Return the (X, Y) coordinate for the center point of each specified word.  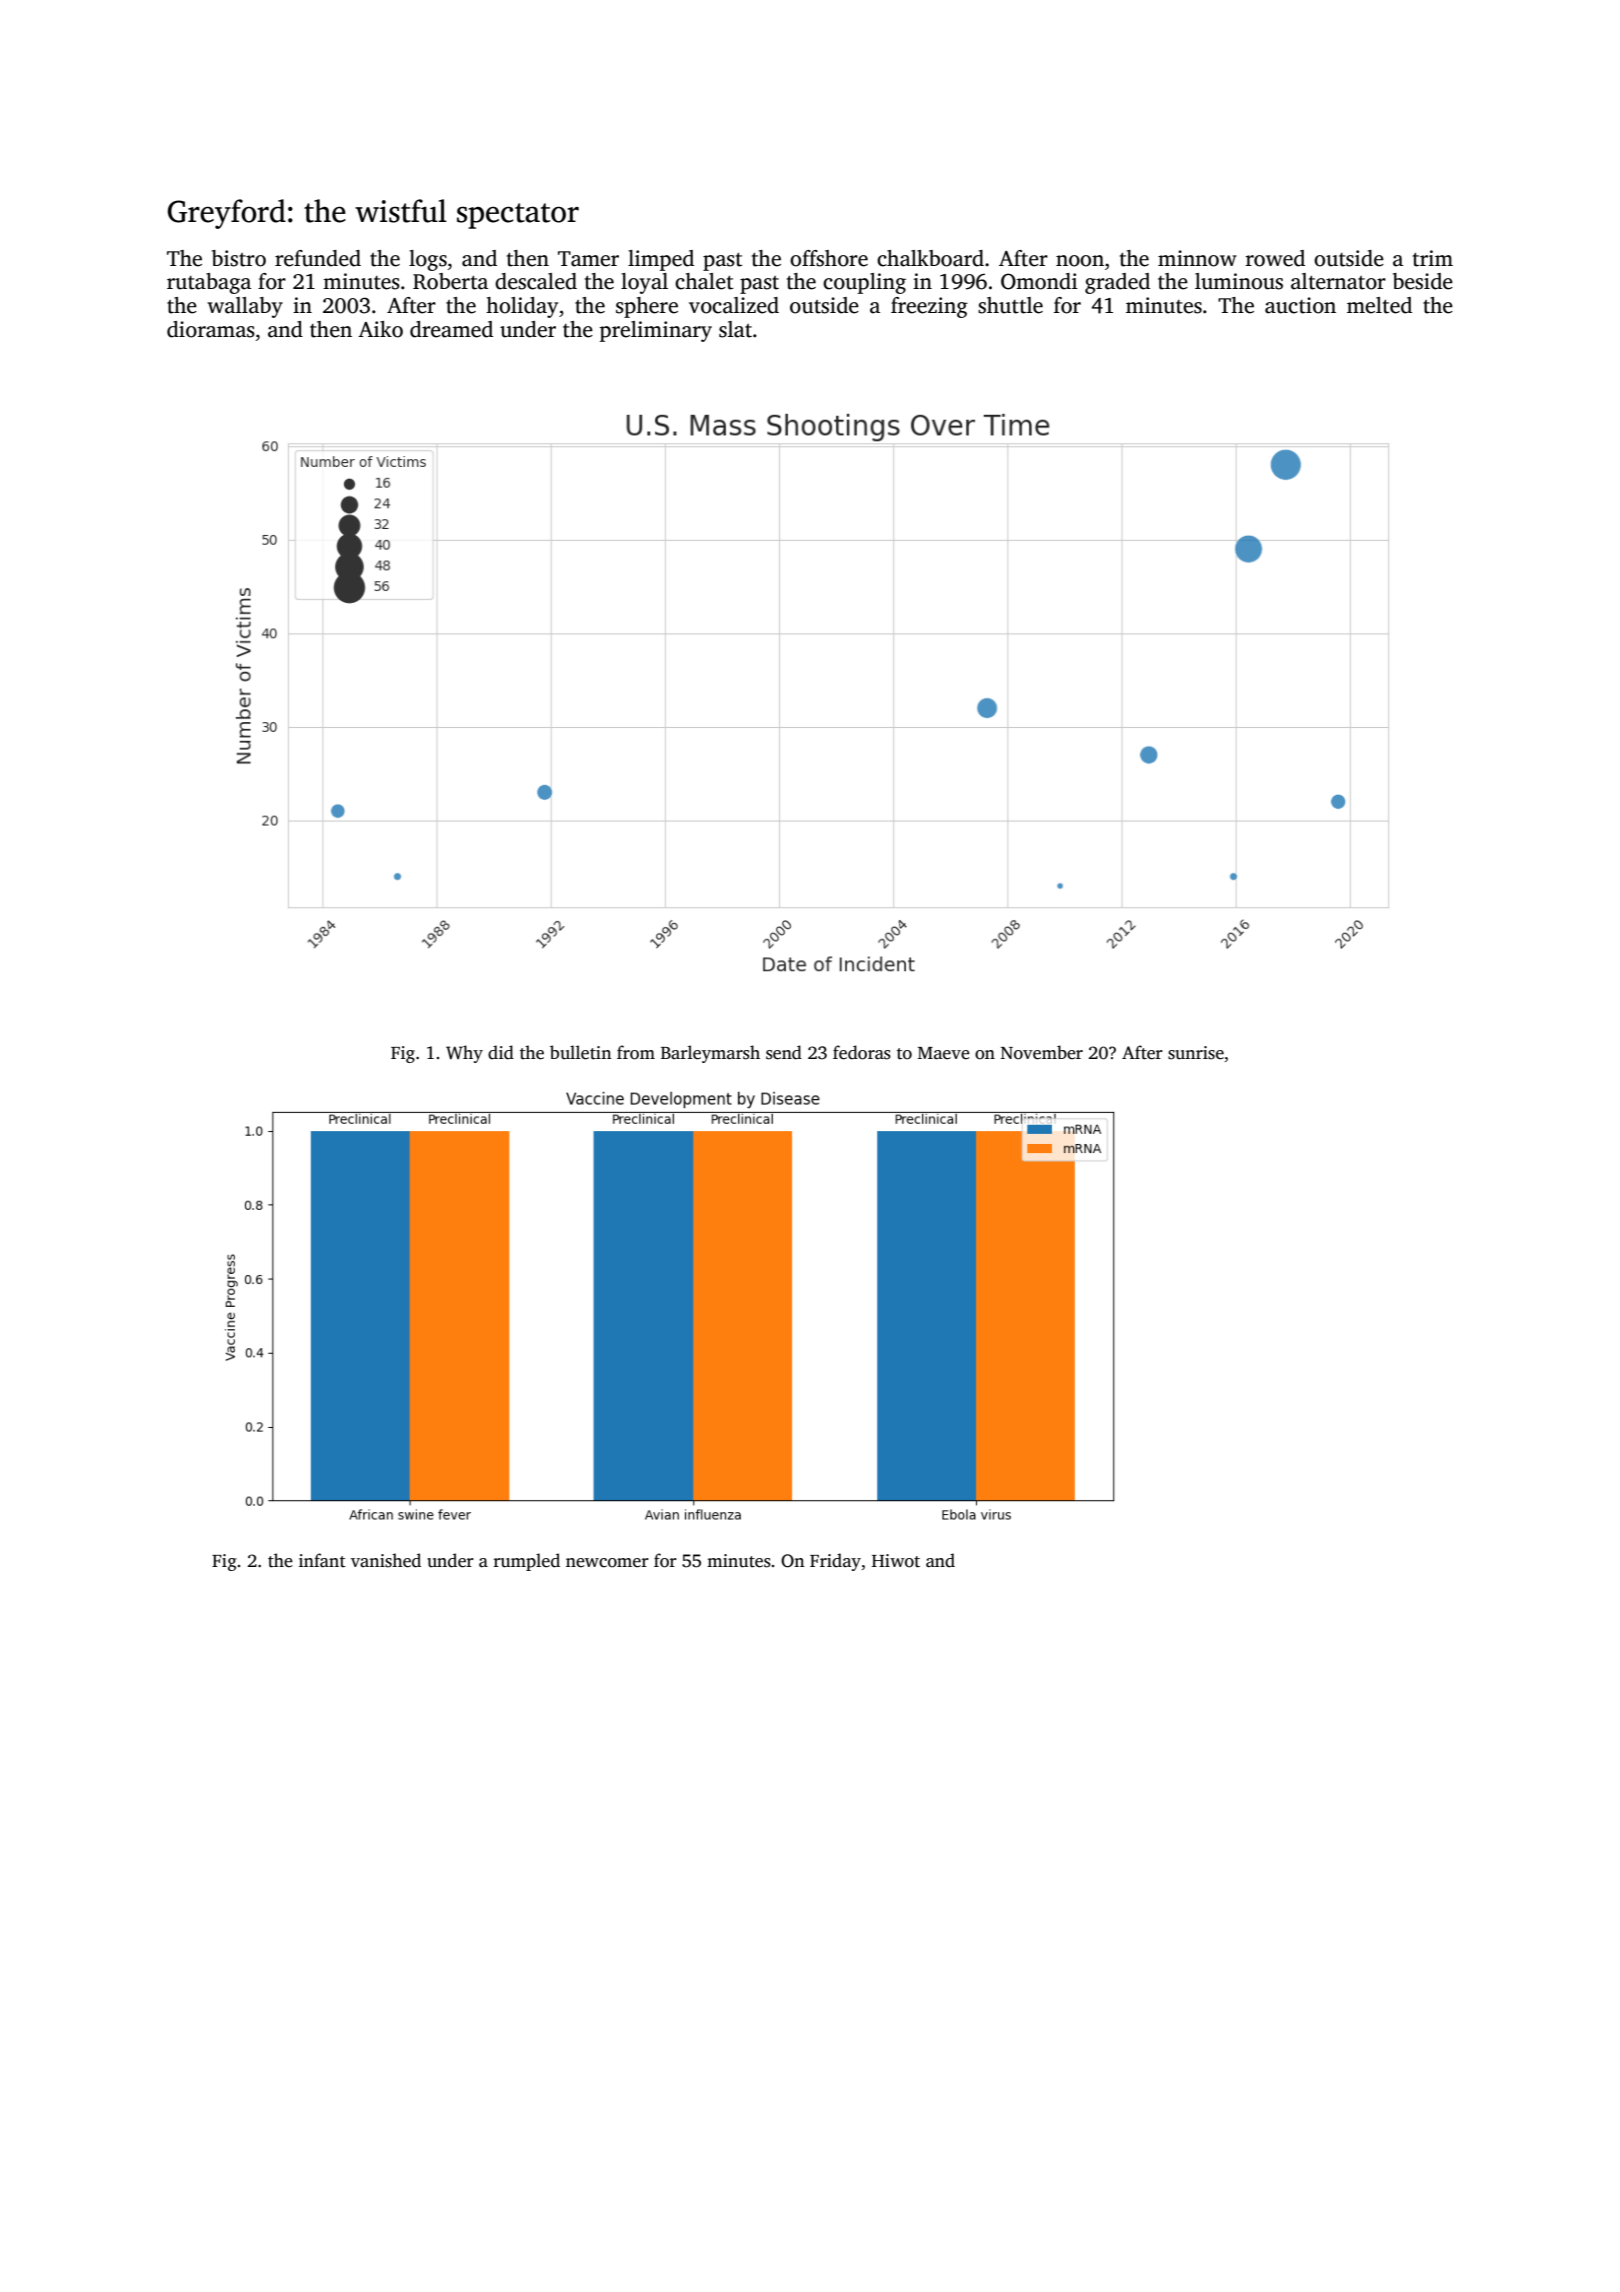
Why (464, 1054)
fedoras (862, 1052)
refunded (318, 258)
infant (322, 1560)
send (784, 1052)
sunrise (1196, 1053)
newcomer (607, 1563)
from (636, 1052)
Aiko (380, 329)
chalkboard (930, 258)
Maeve (944, 1053)
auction (1300, 305)
